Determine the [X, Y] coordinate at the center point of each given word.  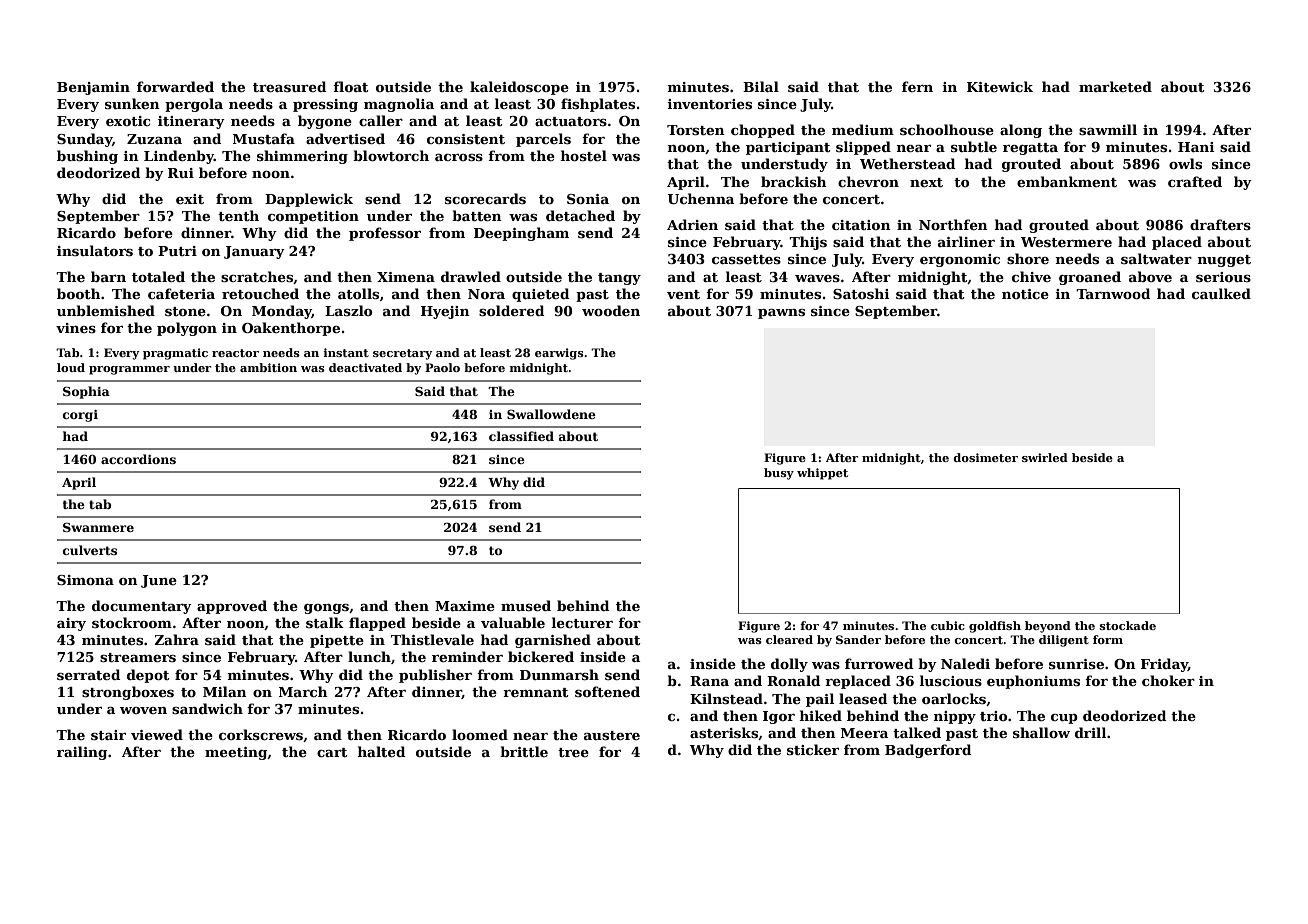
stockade [1128, 625]
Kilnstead [726, 698]
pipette [337, 641]
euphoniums [1033, 682]
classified [521, 436]
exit [190, 199]
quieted [540, 295]
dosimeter [985, 457]
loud [71, 367]
